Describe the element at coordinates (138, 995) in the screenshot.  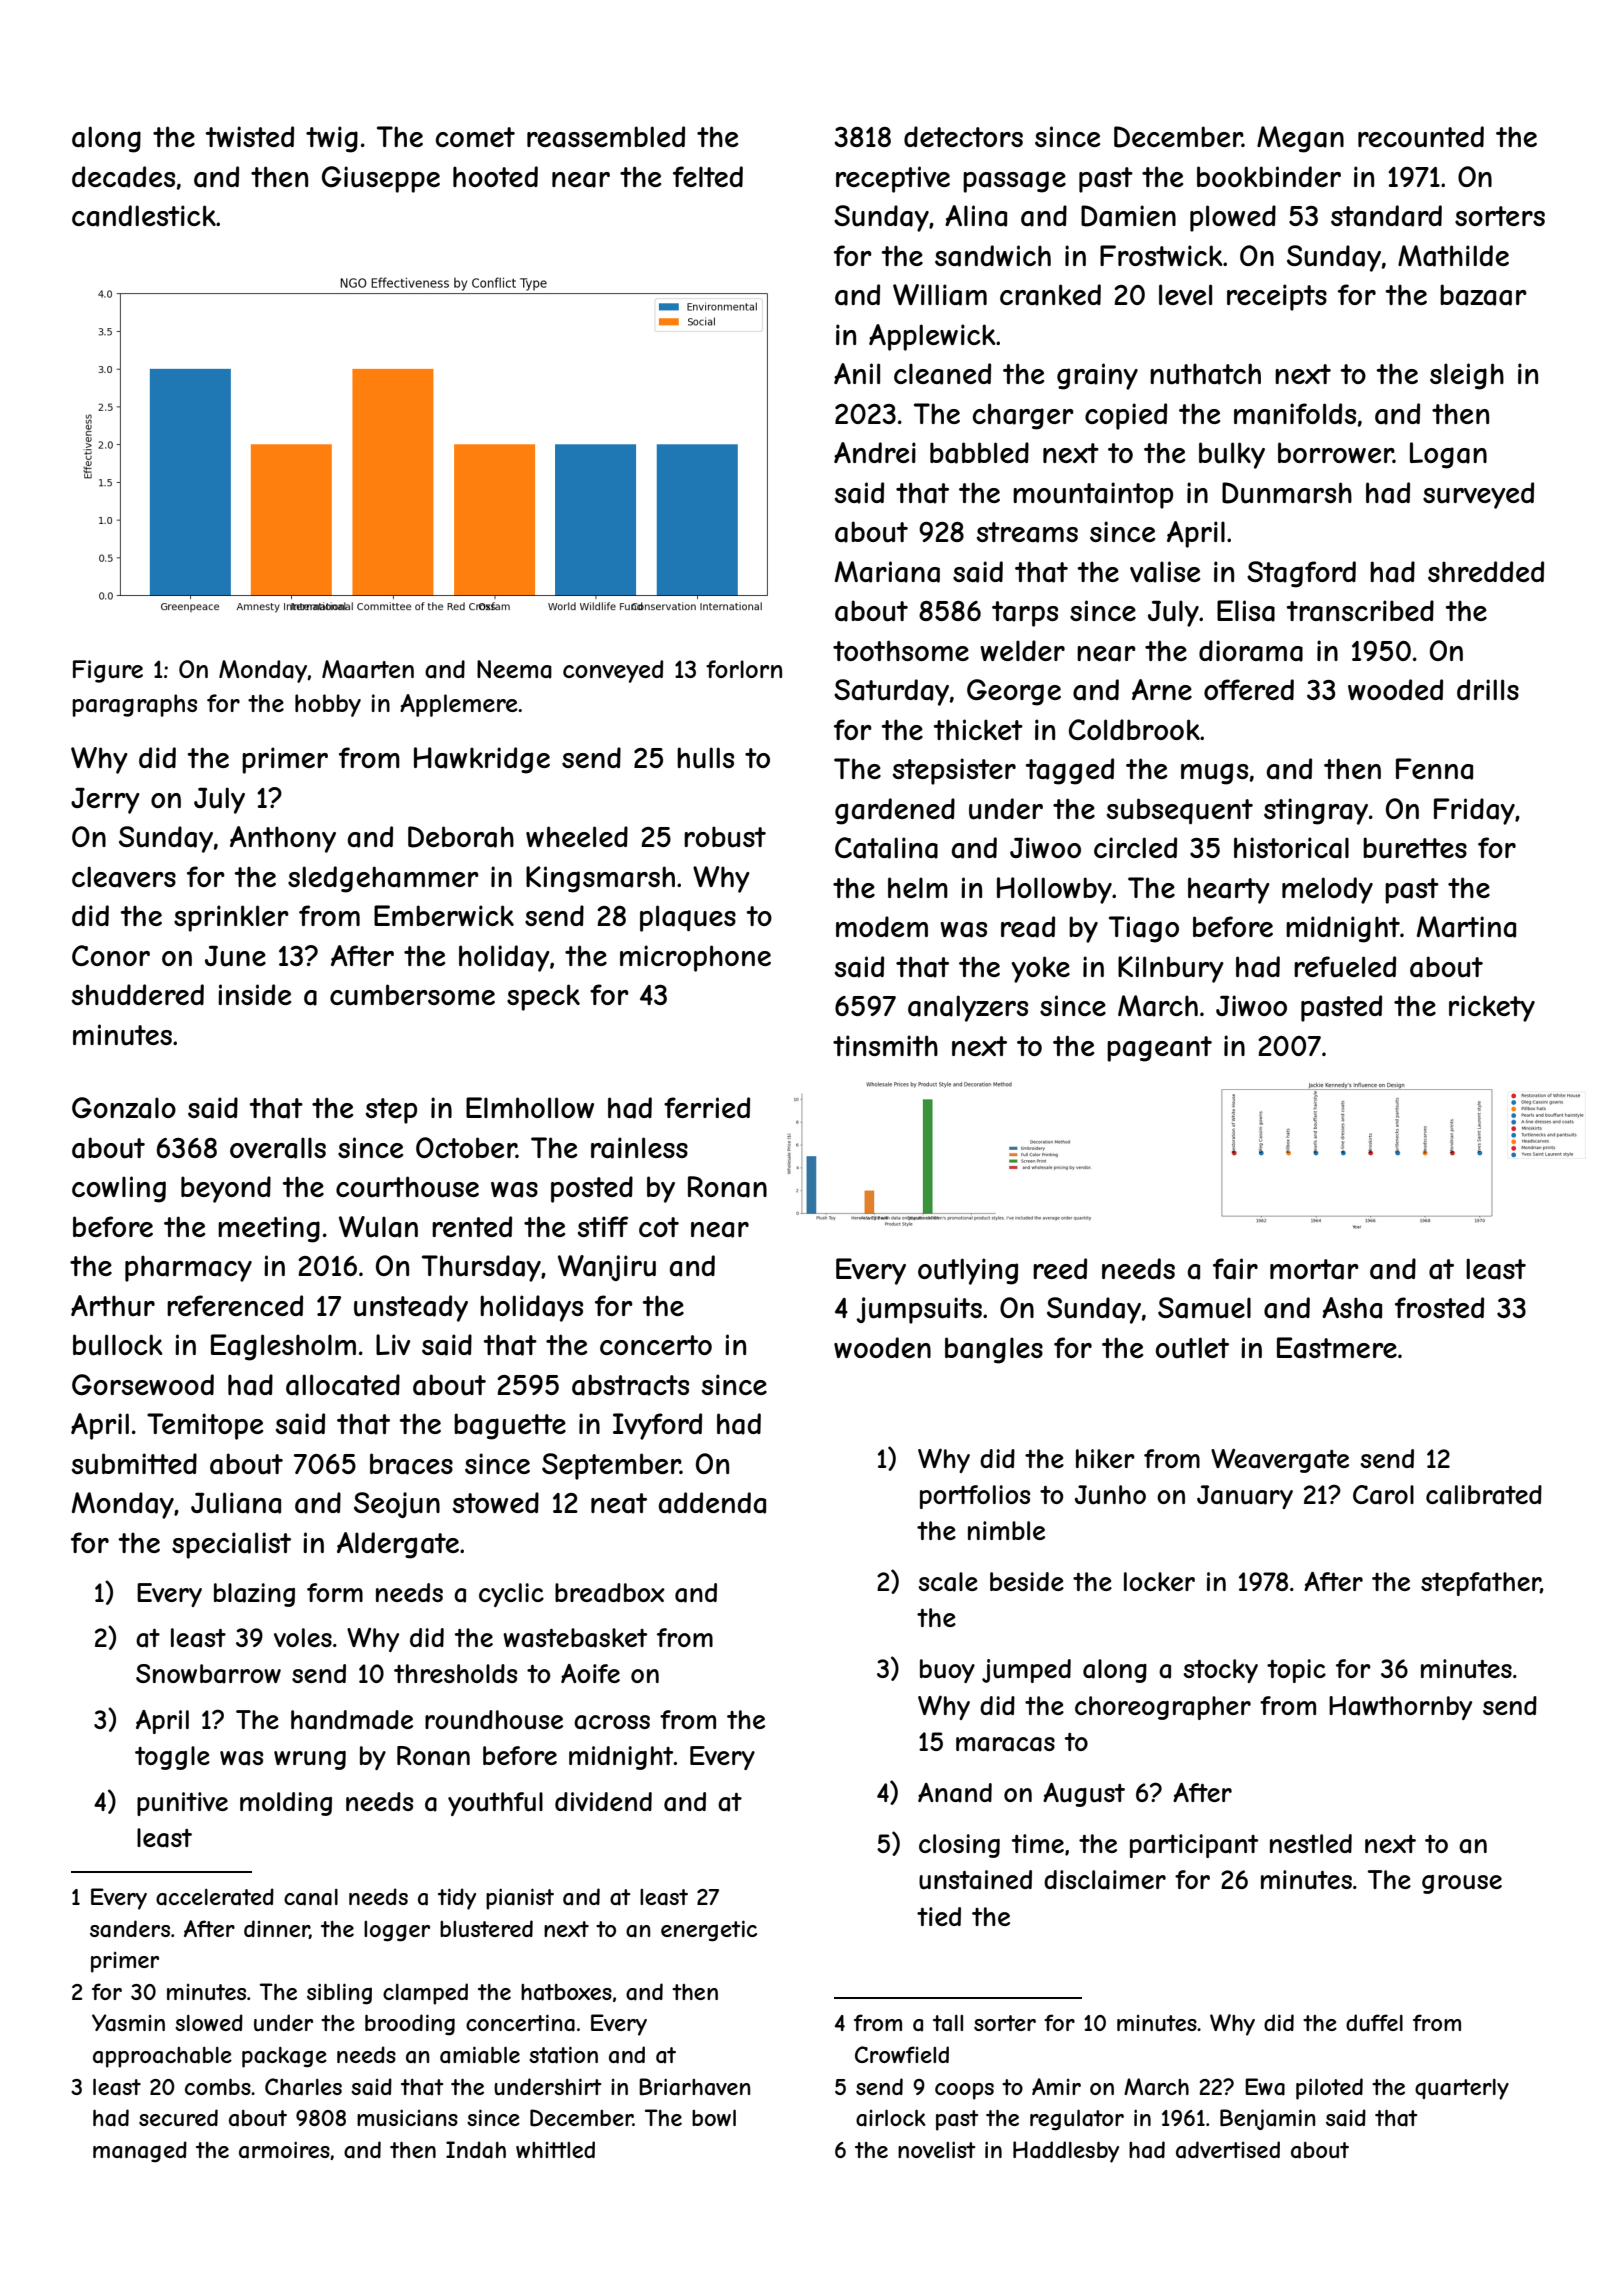
I see `shuddered` at that location.
